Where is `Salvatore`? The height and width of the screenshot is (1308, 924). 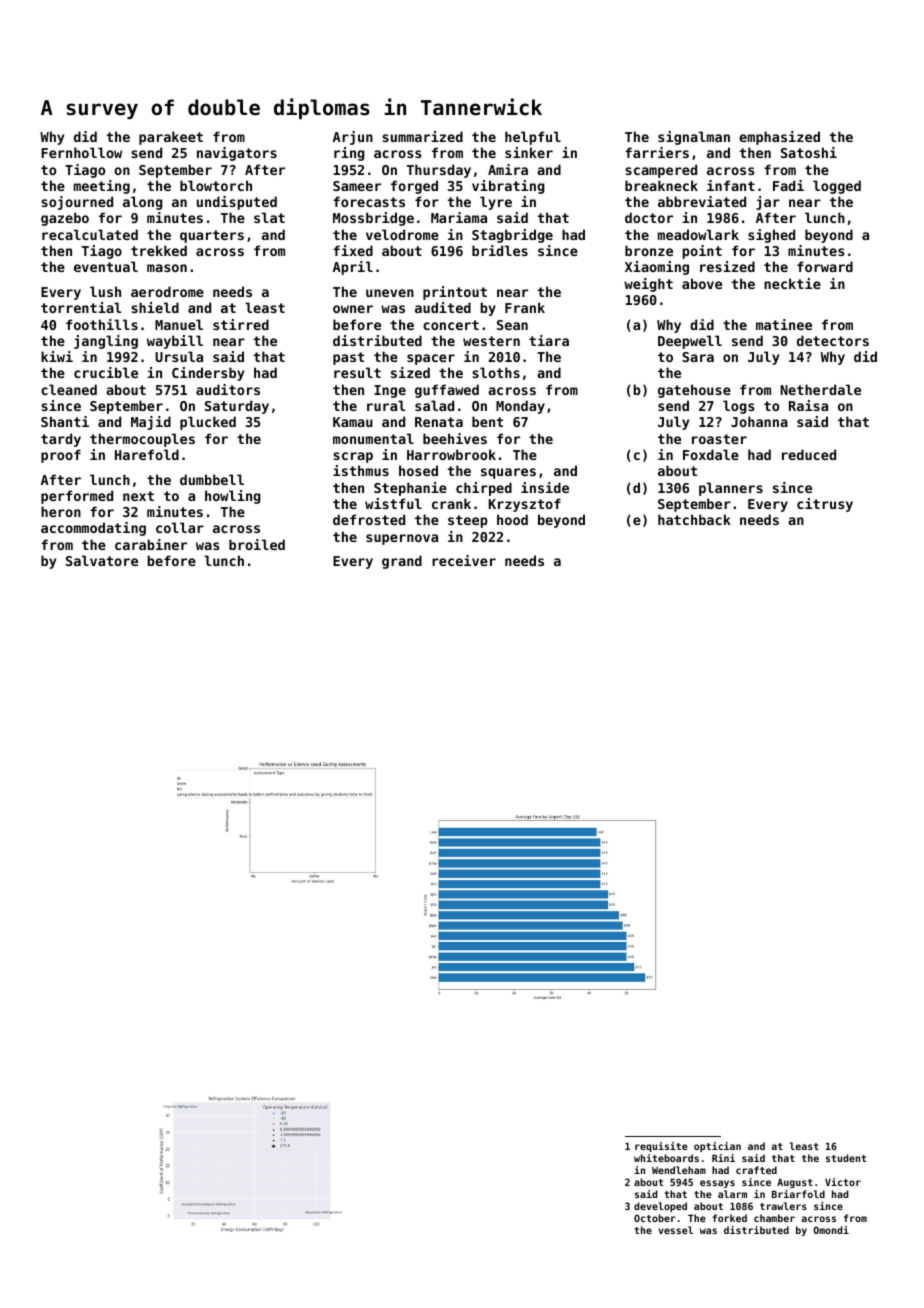
Salvatore is located at coordinates (102, 560).
